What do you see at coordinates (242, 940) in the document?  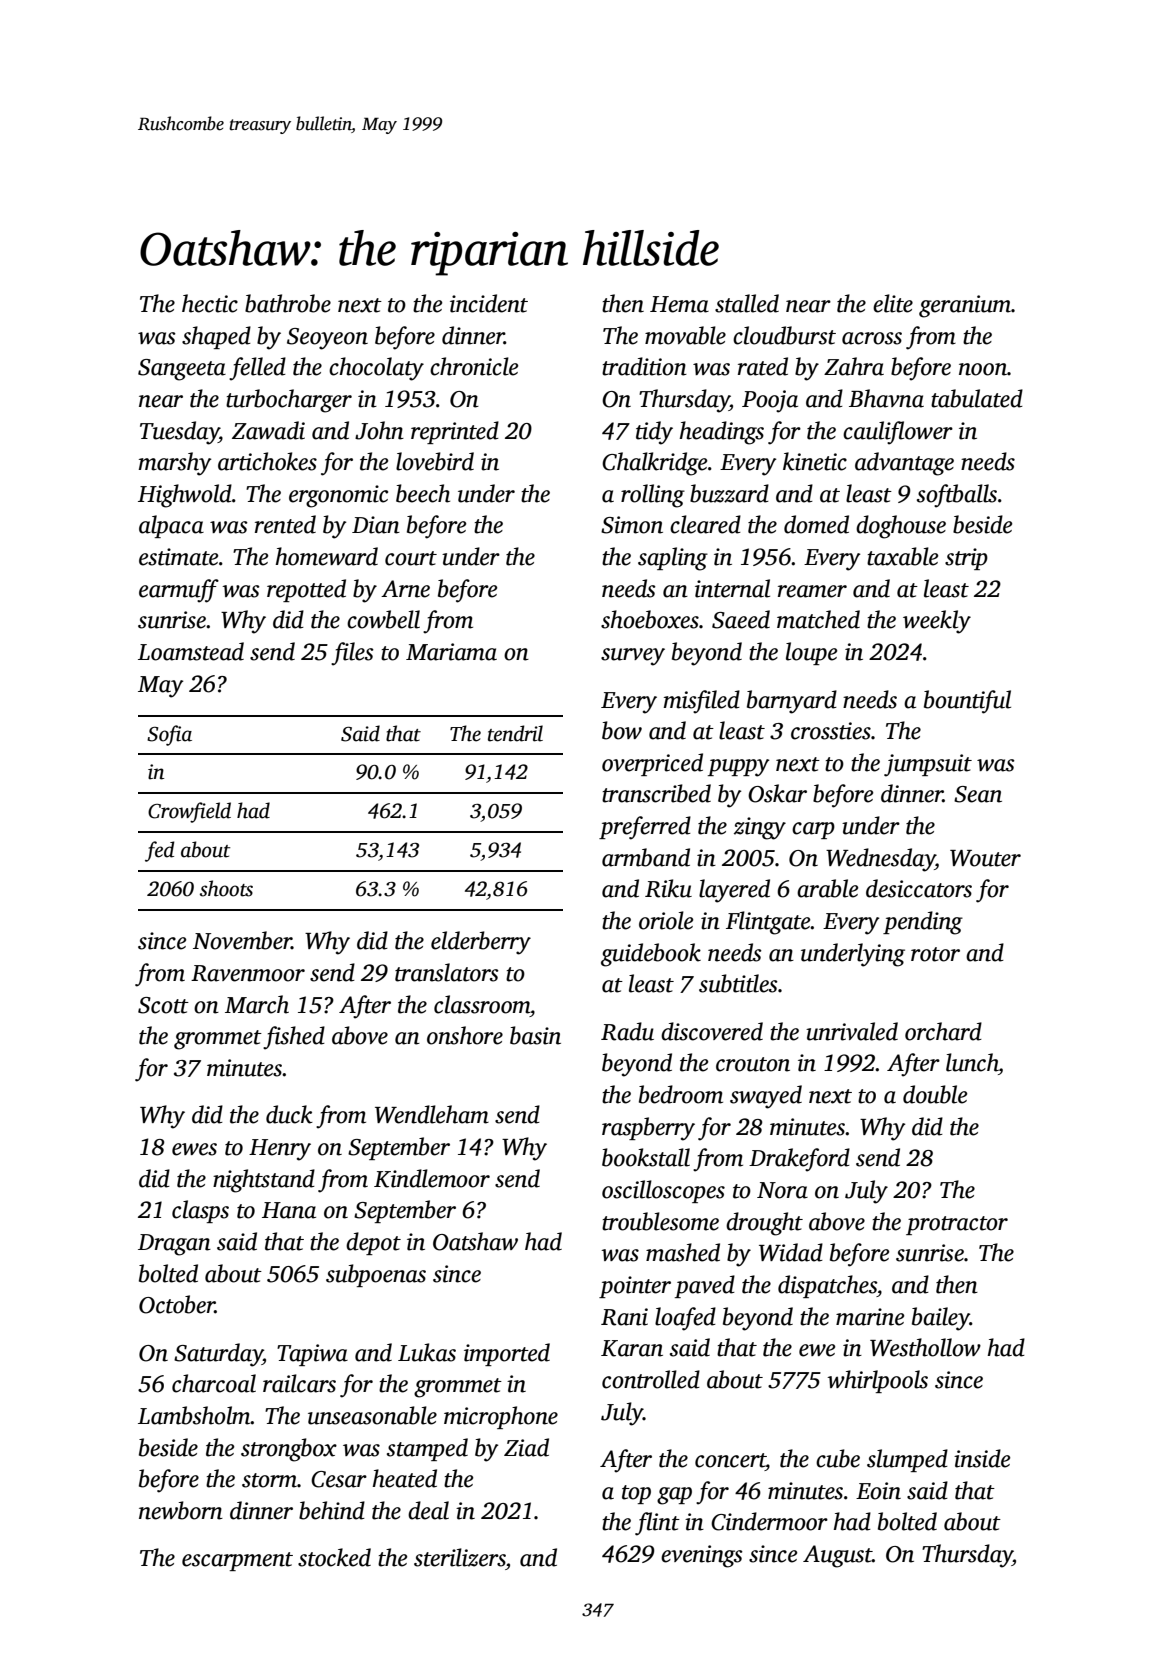 I see `November` at bounding box center [242, 940].
